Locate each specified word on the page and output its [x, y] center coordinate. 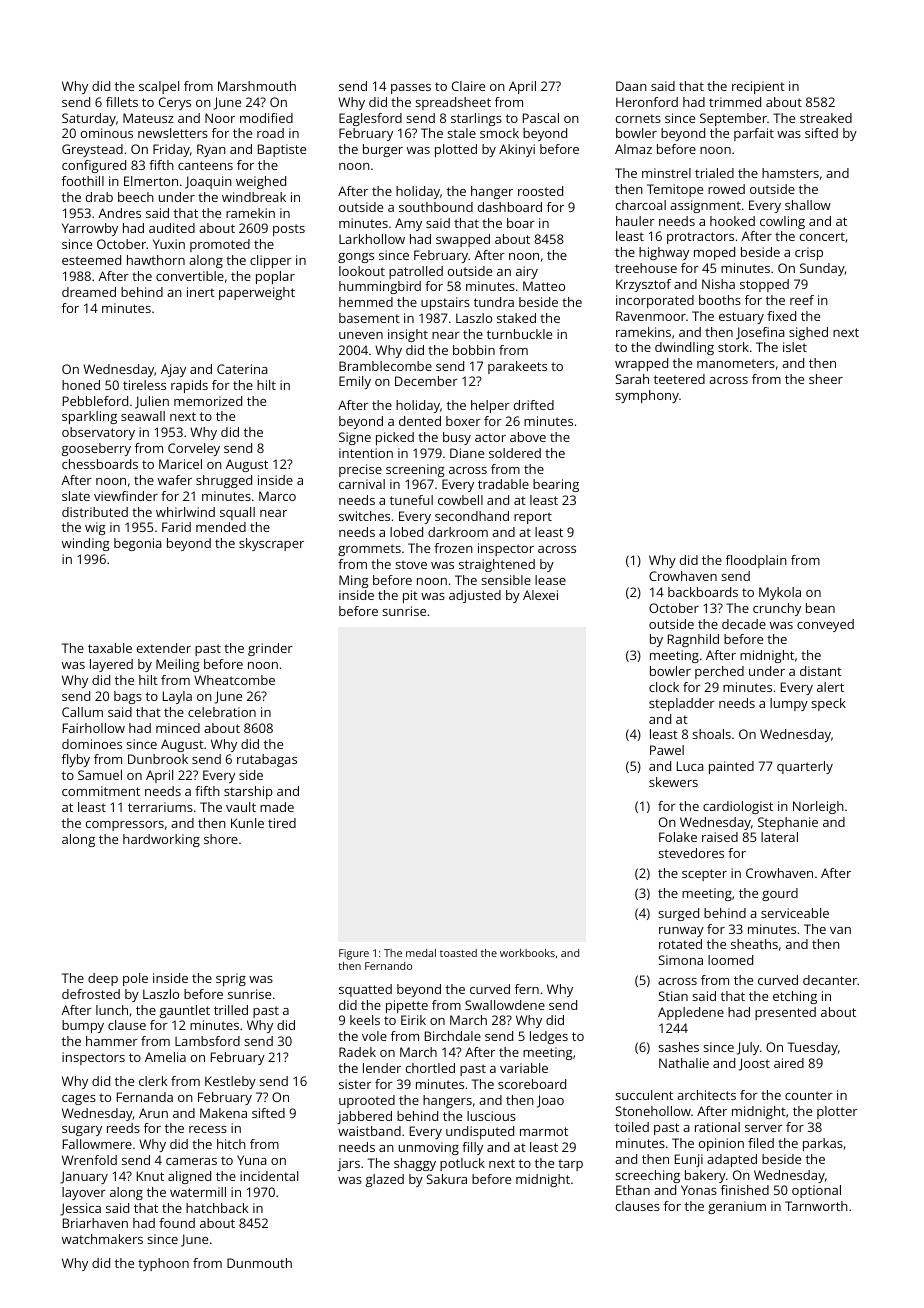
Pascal [541, 118]
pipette [407, 1006]
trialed [714, 173]
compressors [125, 826]
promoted [220, 245]
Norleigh [818, 807]
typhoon [163, 1264]
